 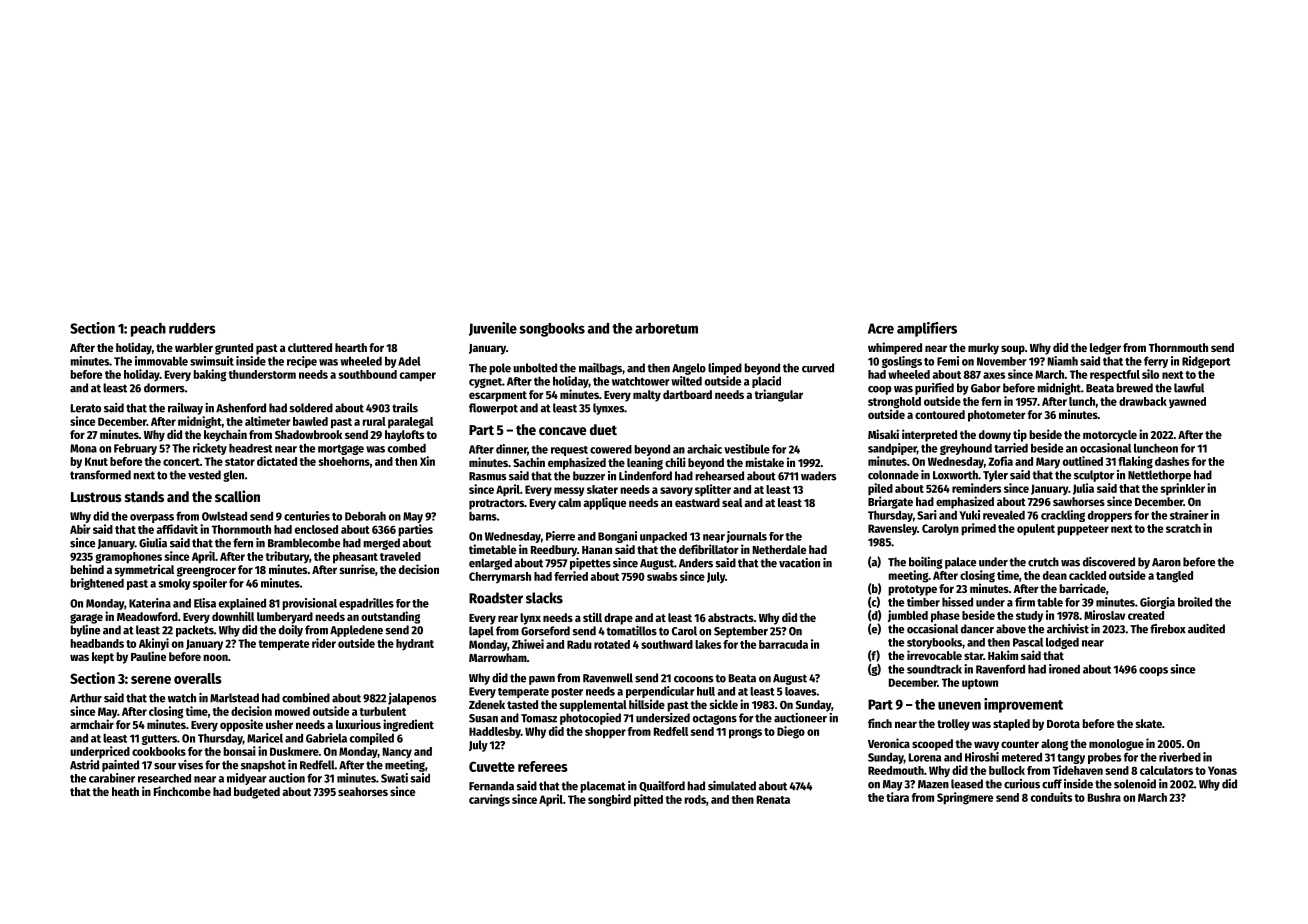 What do you see at coordinates (97, 584) in the document?
I see `brightened` at bounding box center [97, 584].
